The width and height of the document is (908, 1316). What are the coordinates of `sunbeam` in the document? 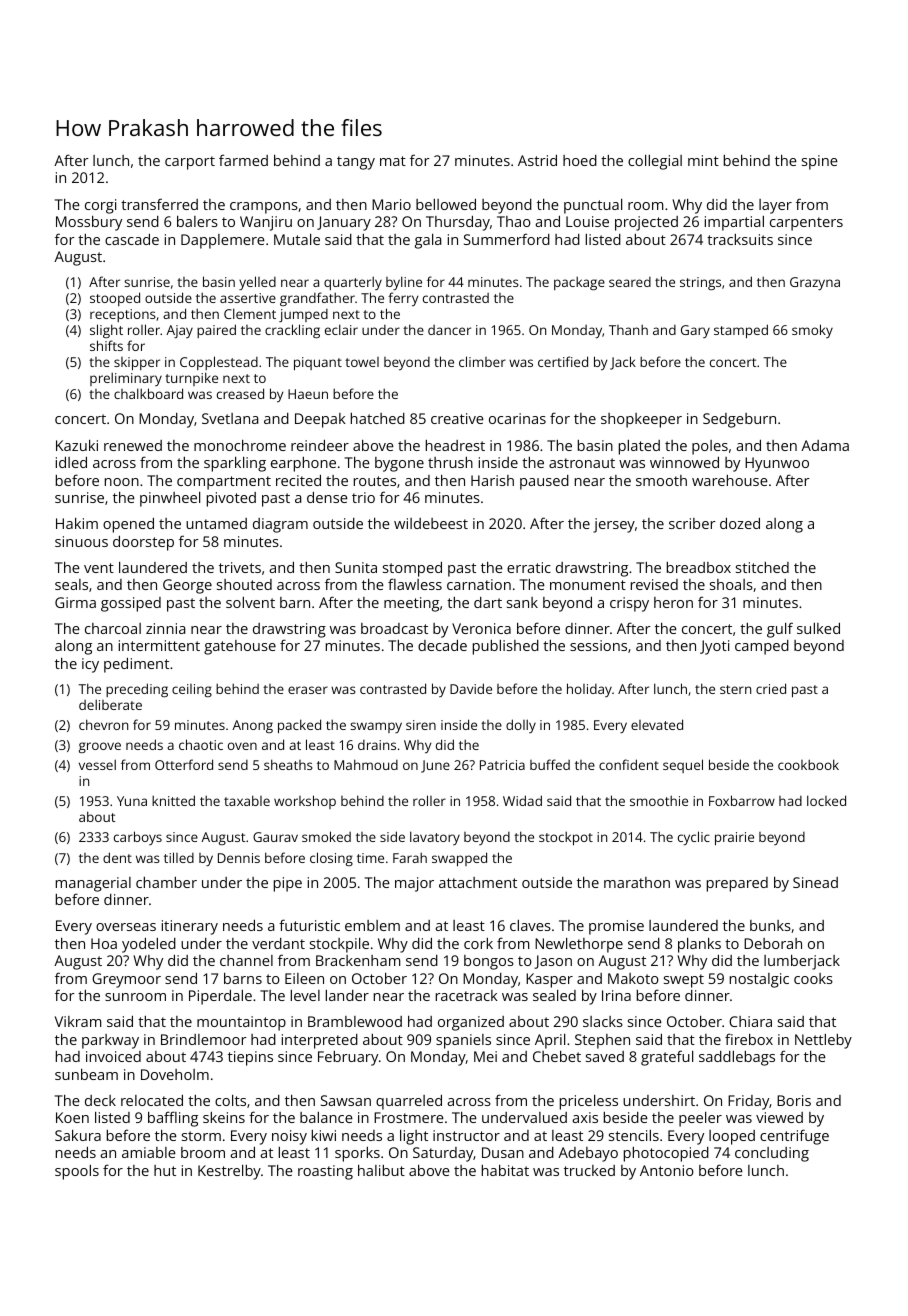 It's located at (86, 1074).
